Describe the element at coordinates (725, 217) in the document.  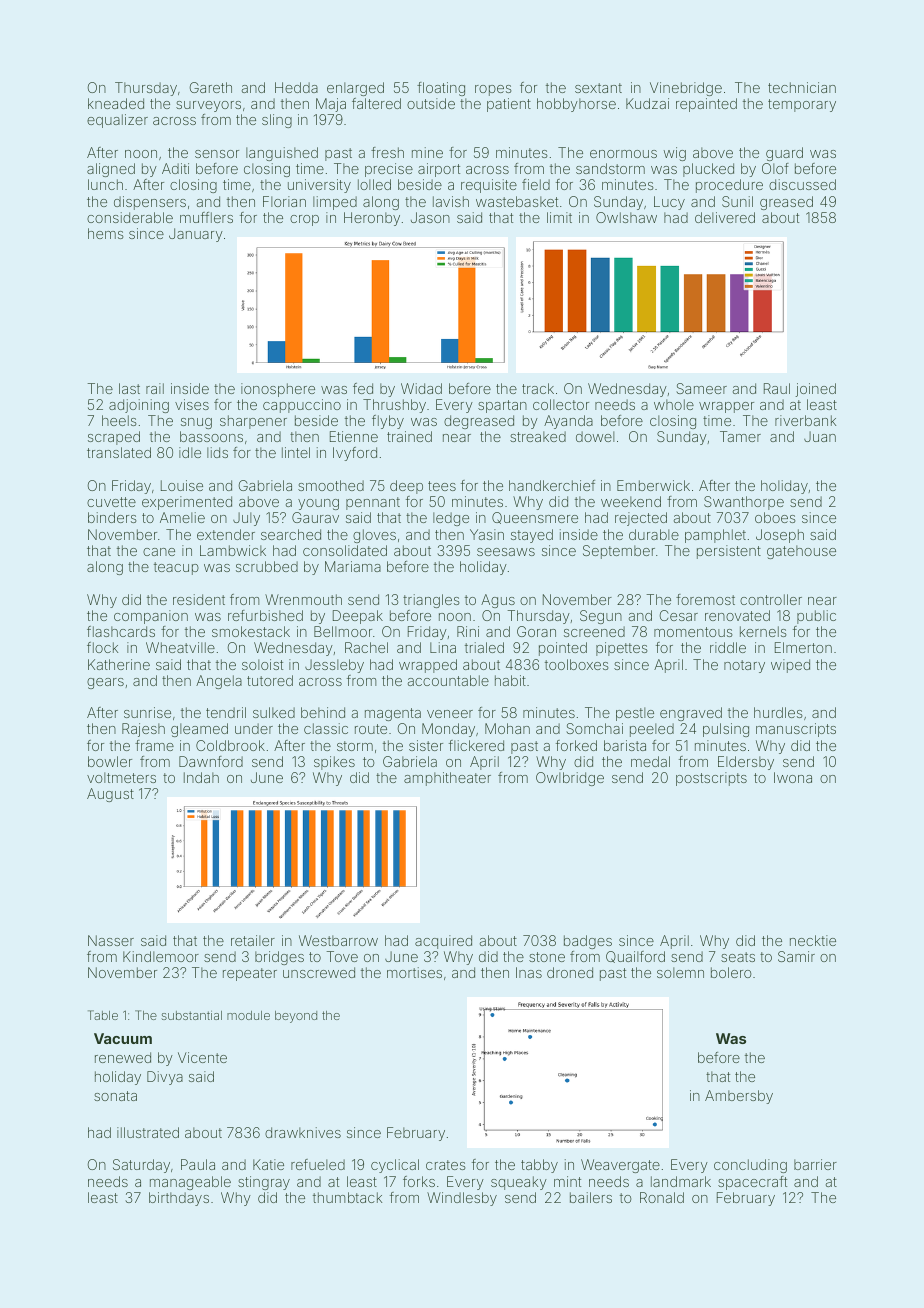
I see `delivered` at that location.
